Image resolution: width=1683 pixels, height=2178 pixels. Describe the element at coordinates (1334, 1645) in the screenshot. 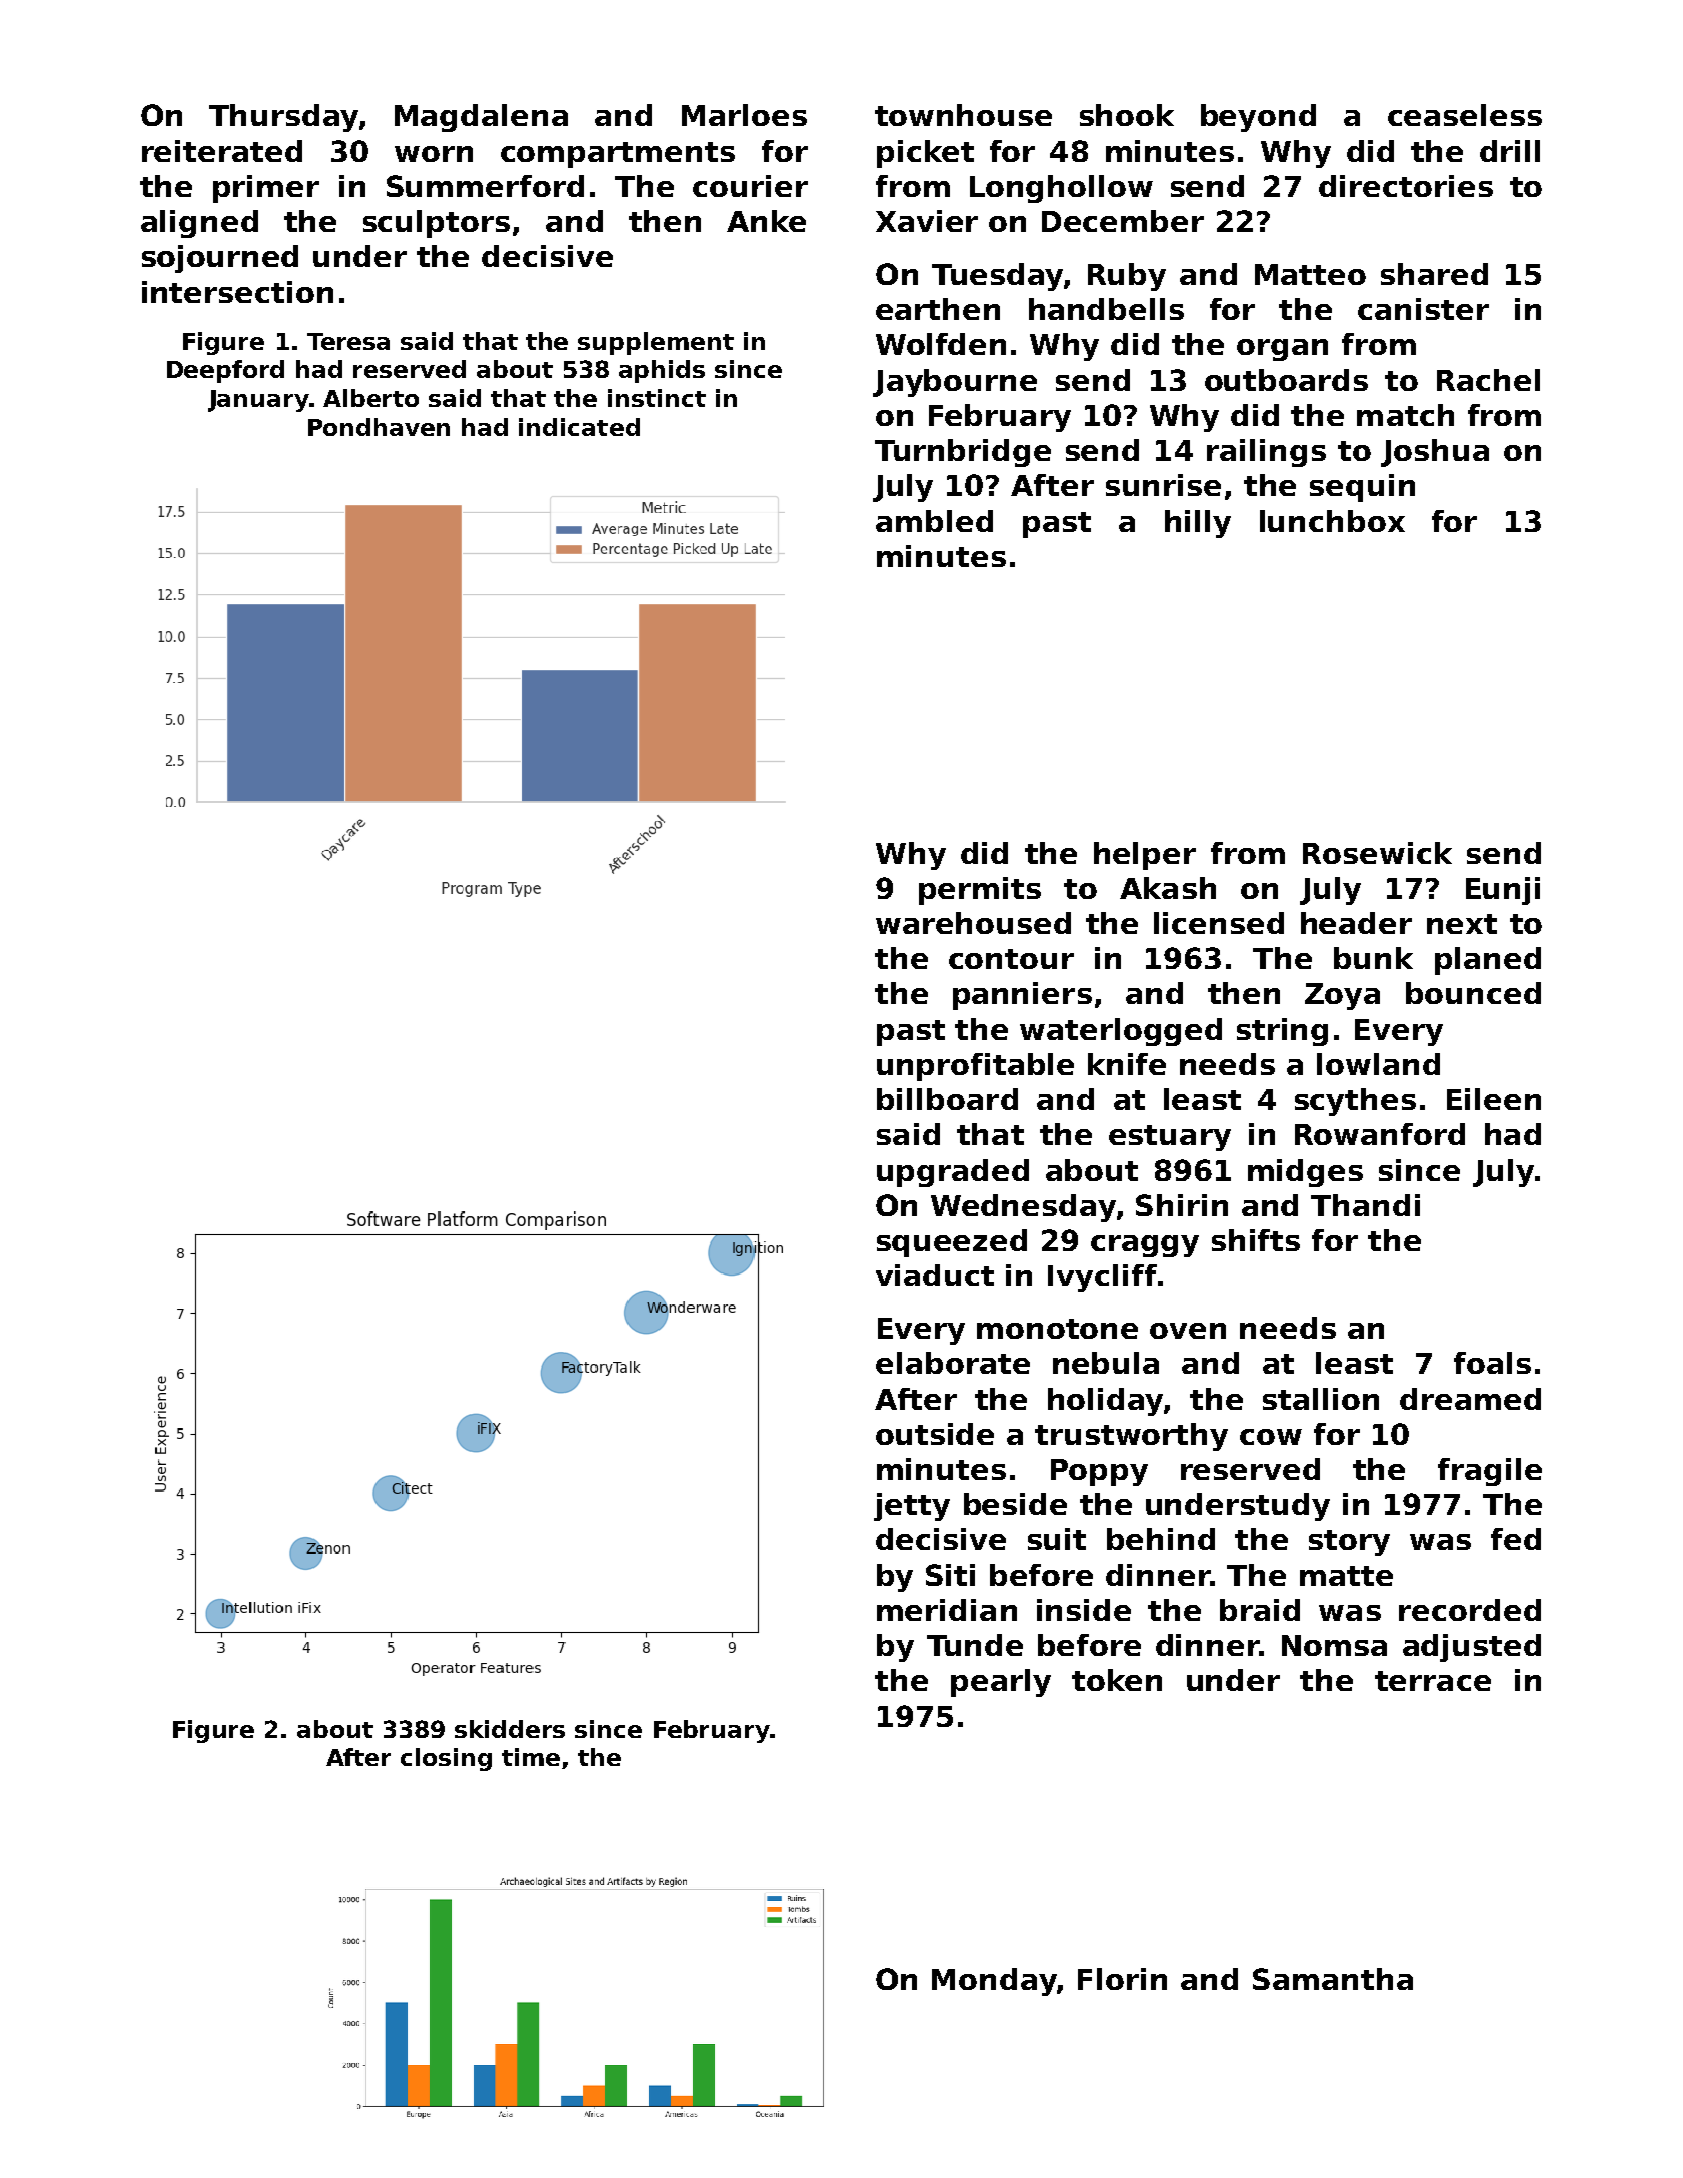

I see `Nomsa` at that location.
